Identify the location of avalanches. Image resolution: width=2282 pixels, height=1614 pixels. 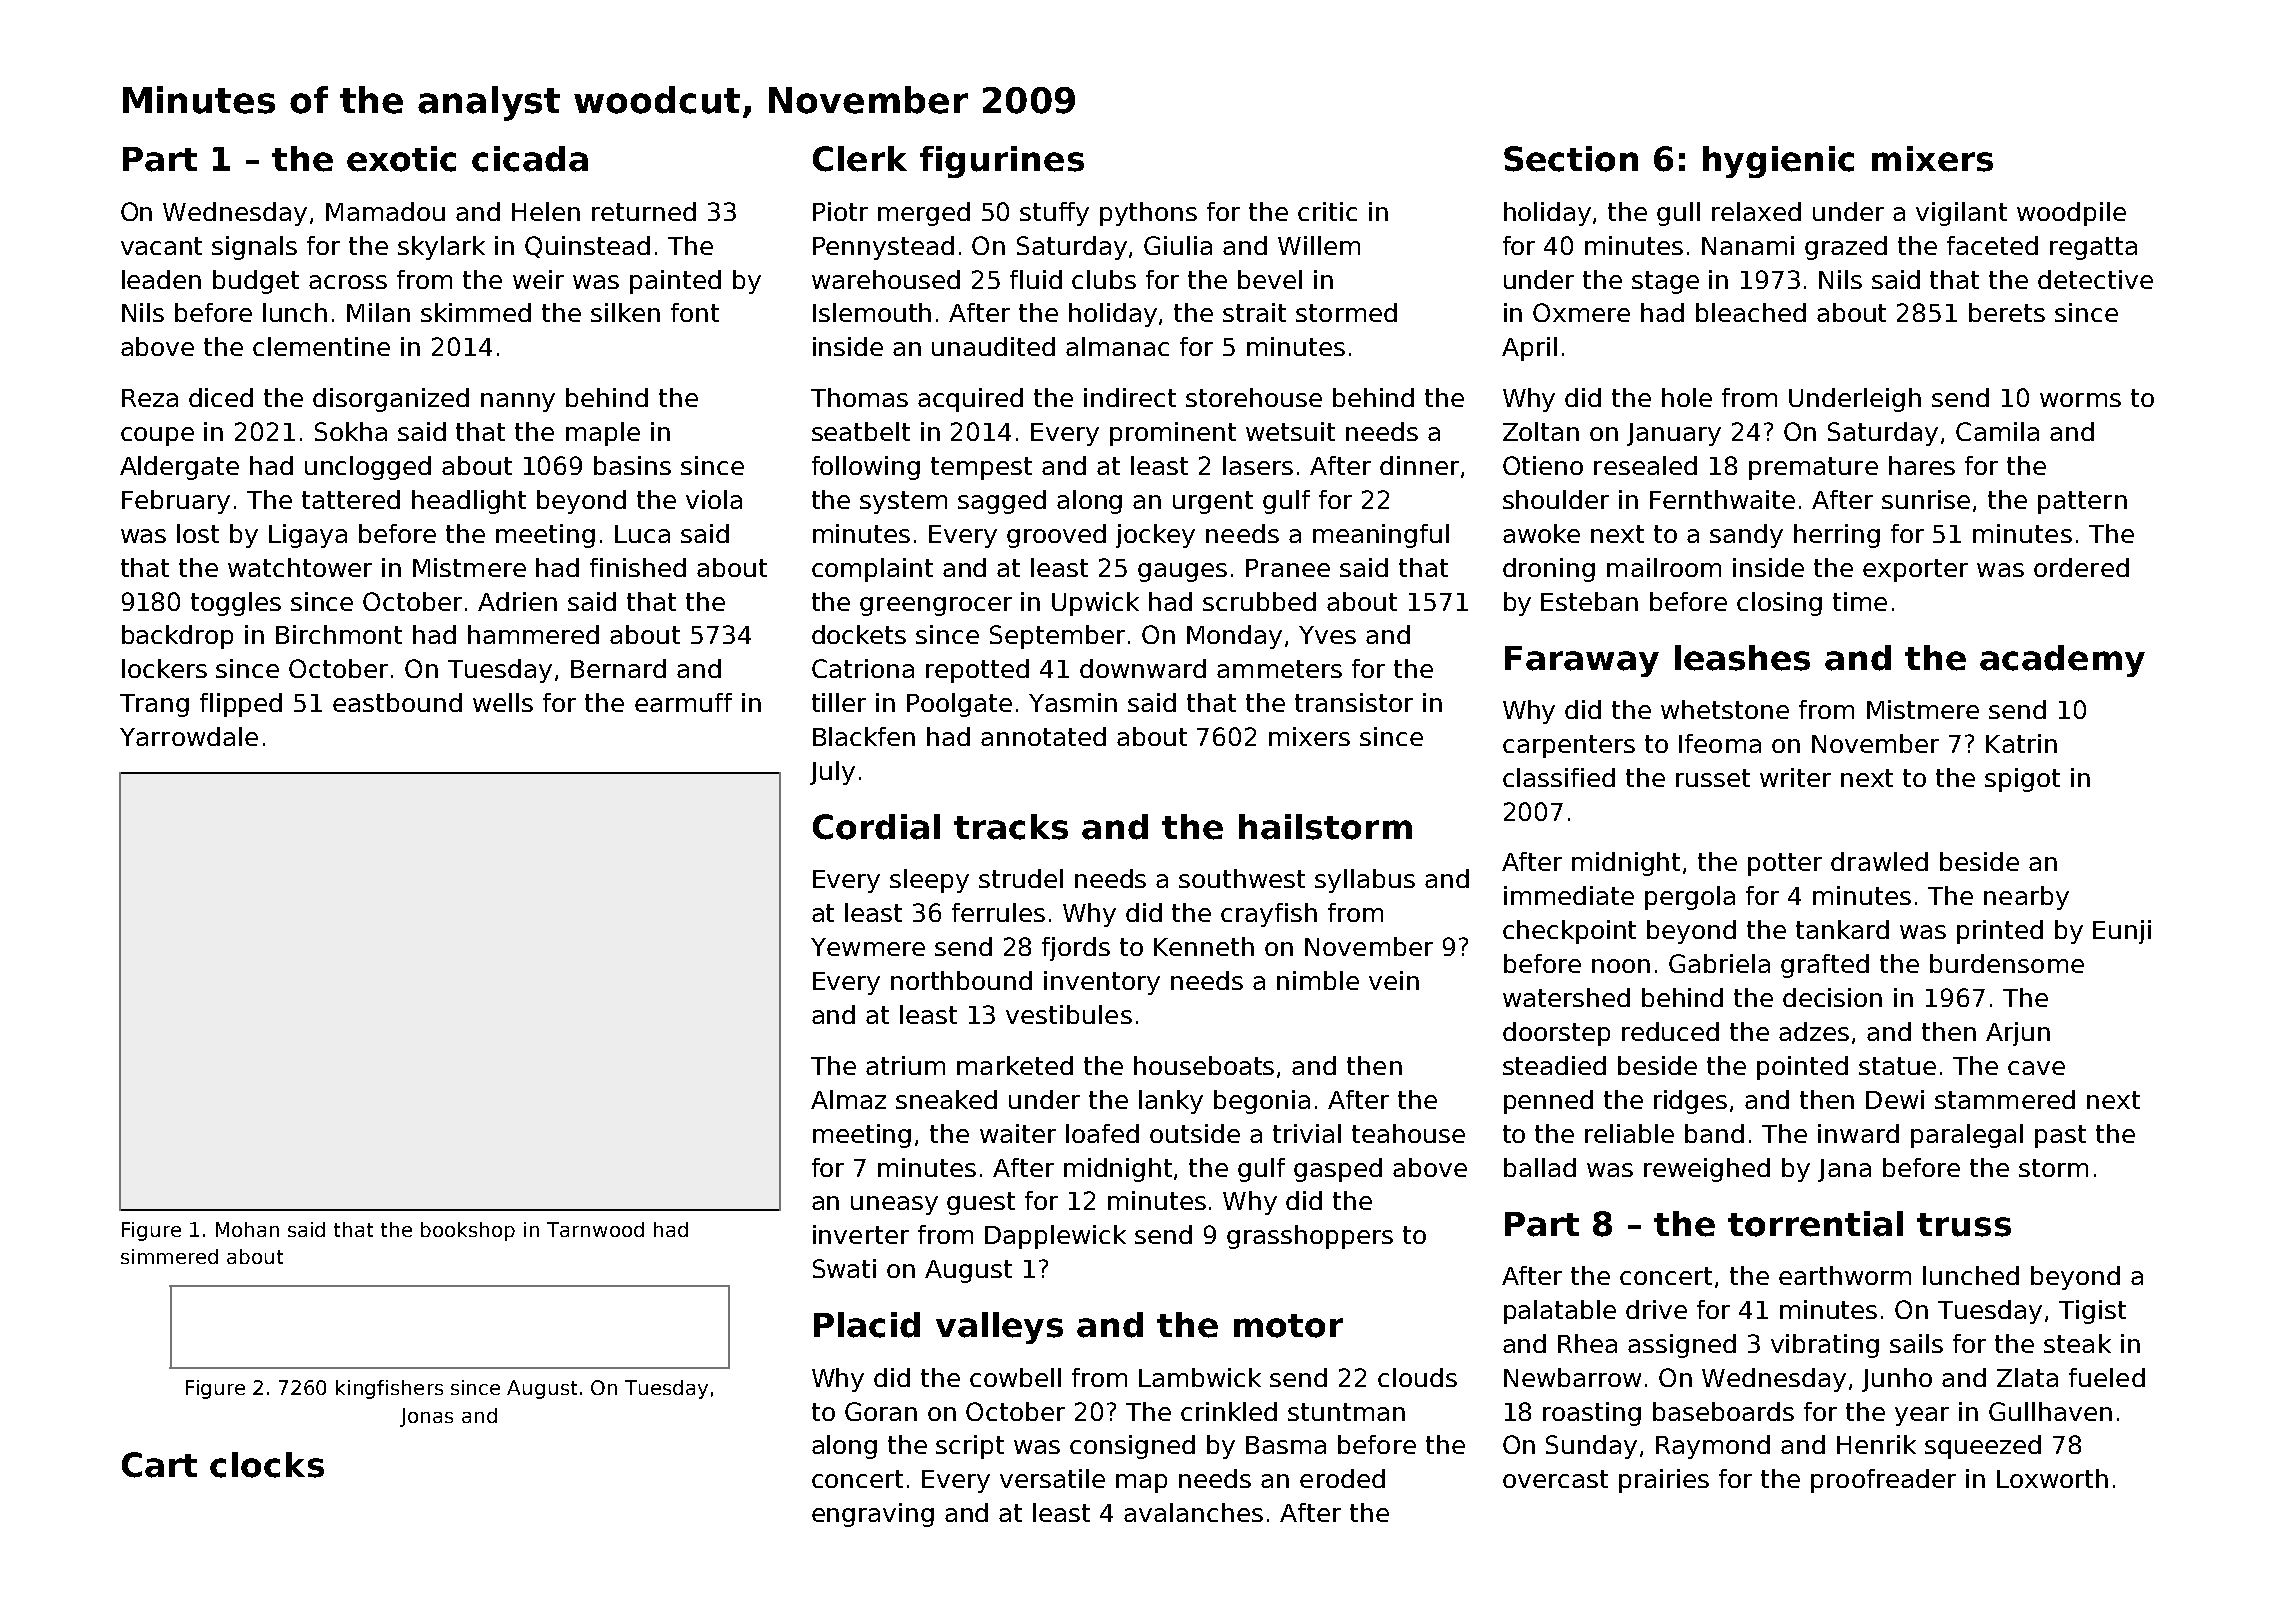
(1193, 1512).
